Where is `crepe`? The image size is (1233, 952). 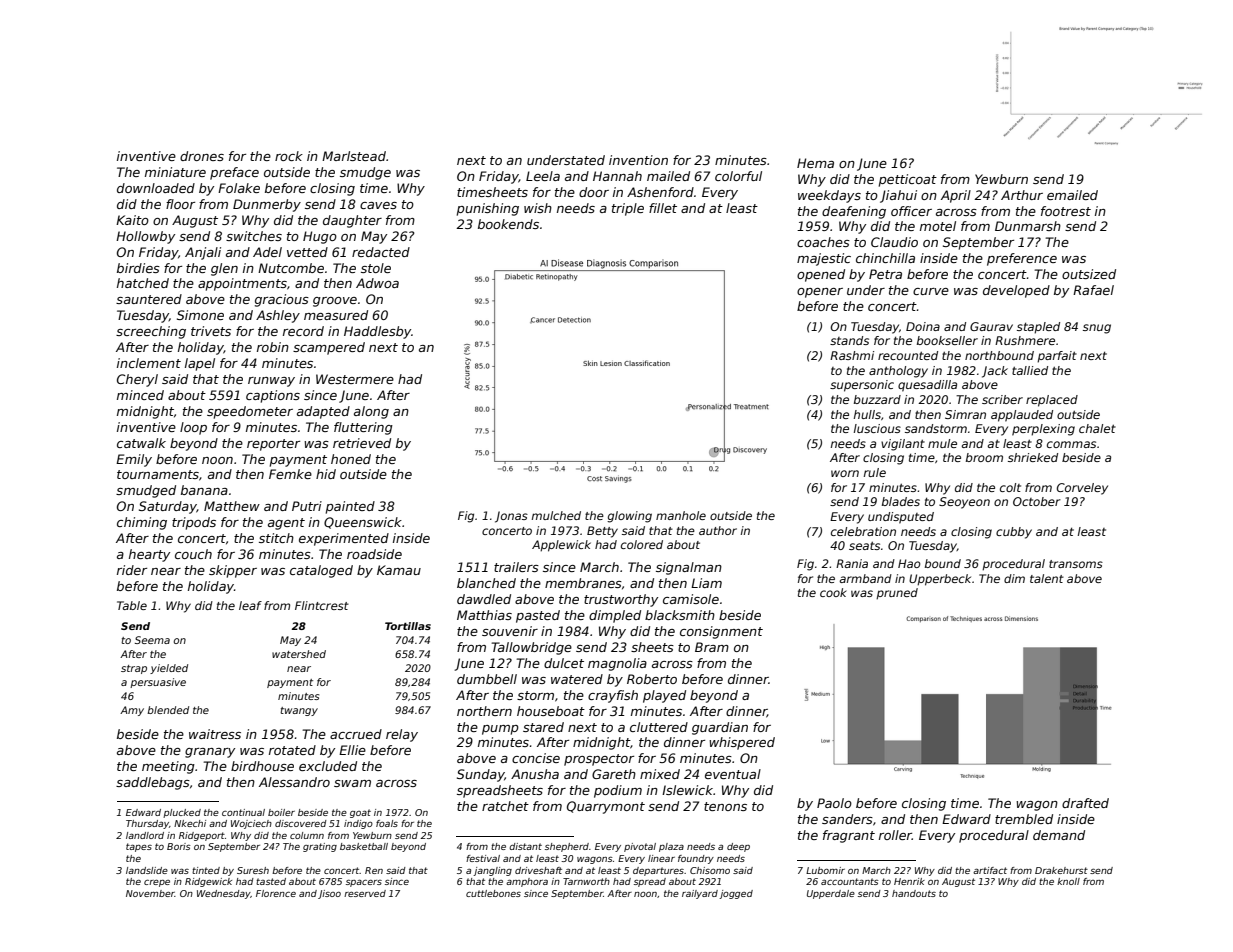 crepe is located at coordinates (157, 883).
